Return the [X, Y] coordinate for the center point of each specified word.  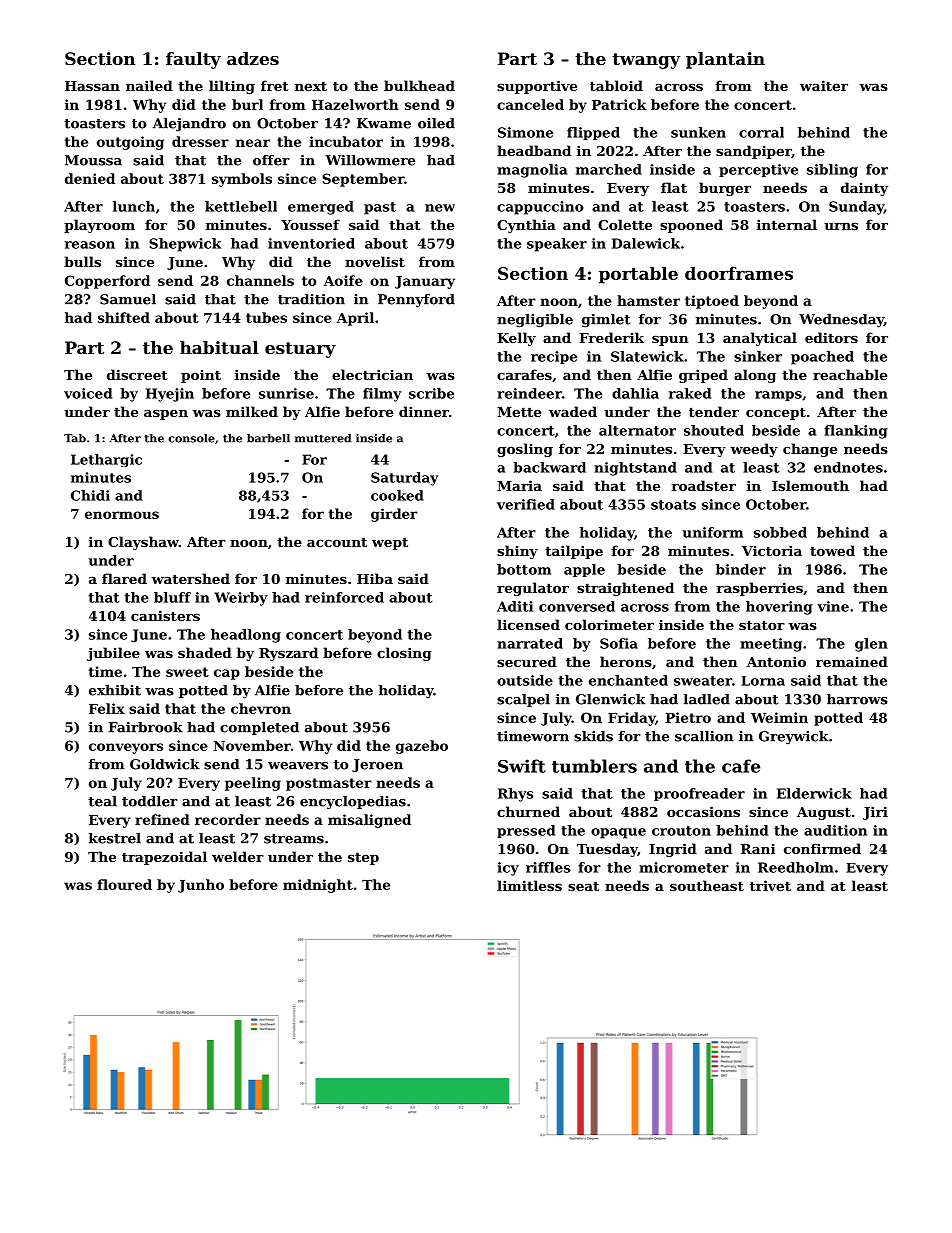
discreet [137, 374]
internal [787, 224]
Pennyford [416, 300]
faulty [193, 60]
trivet [770, 885]
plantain [725, 60]
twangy [646, 61]
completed [259, 728]
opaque [618, 833]
